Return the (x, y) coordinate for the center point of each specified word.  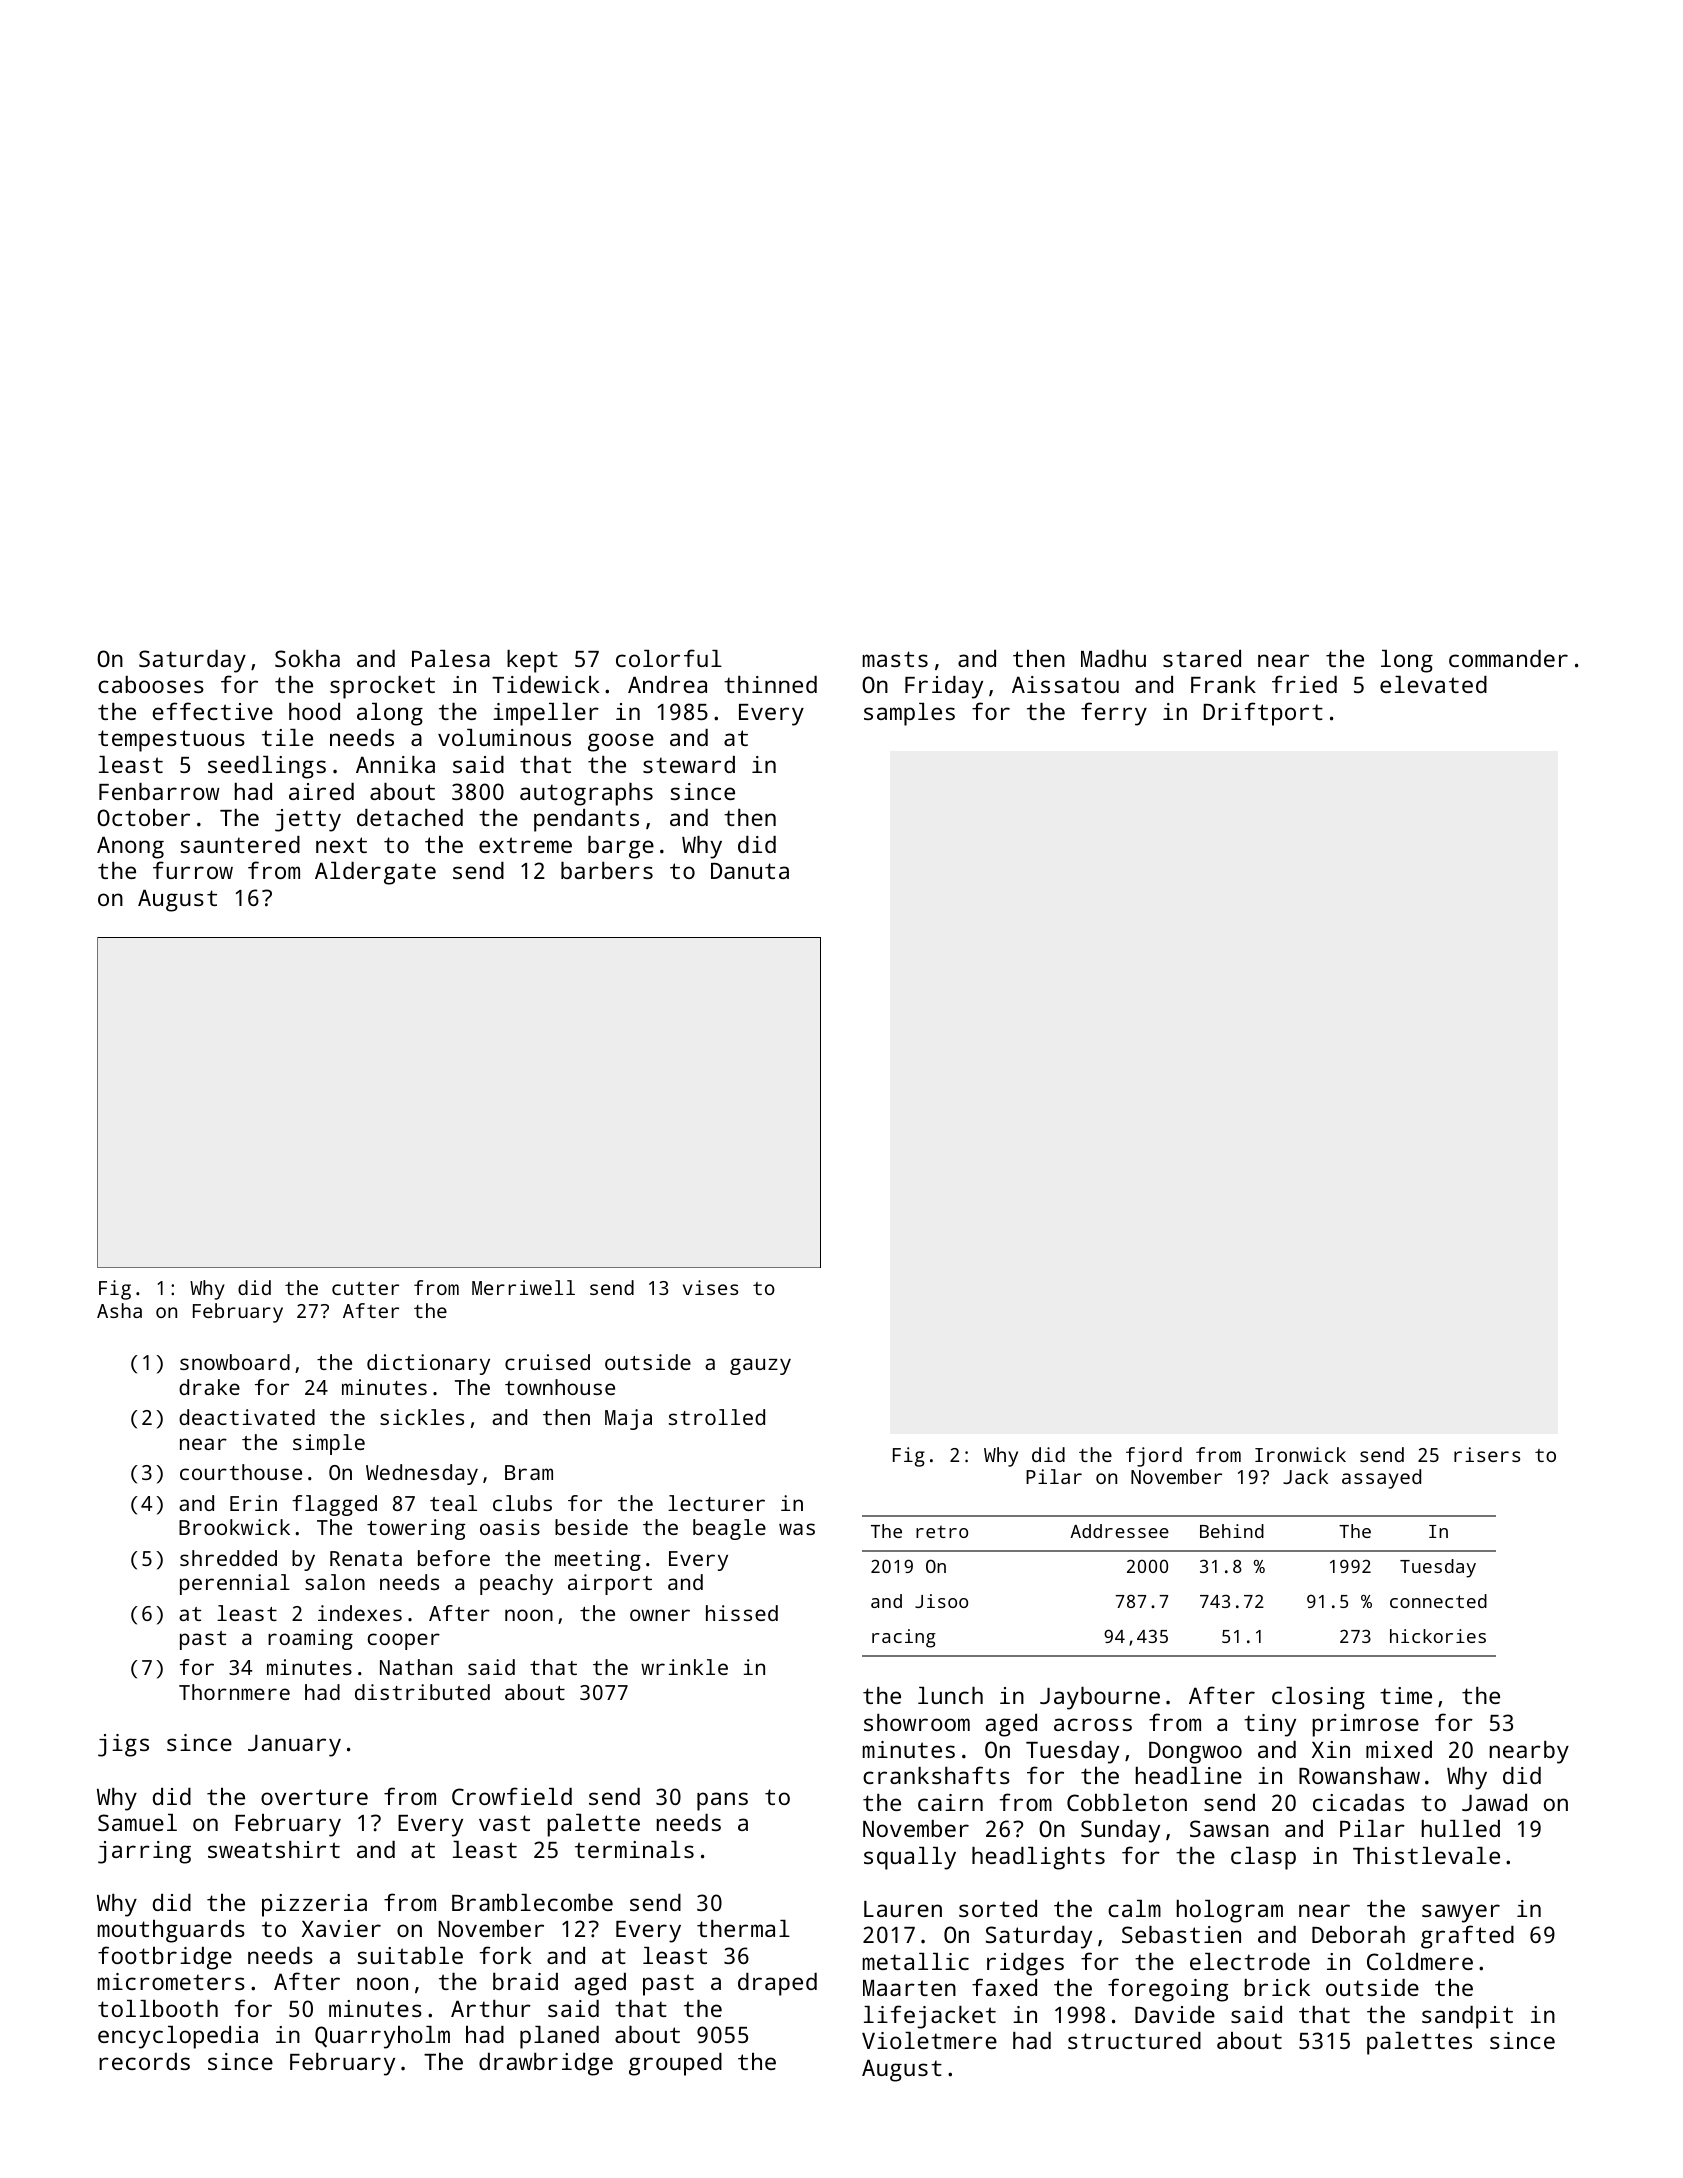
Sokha (307, 658)
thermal (743, 1928)
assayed (1381, 1479)
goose (621, 742)
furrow (193, 870)
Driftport (1263, 714)
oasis (510, 1527)
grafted (1467, 1937)
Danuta (750, 871)
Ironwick (1300, 1454)
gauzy (760, 1366)
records (144, 2061)
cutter (365, 1288)
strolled (717, 1417)
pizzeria (314, 1905)
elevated (1433, 684)
